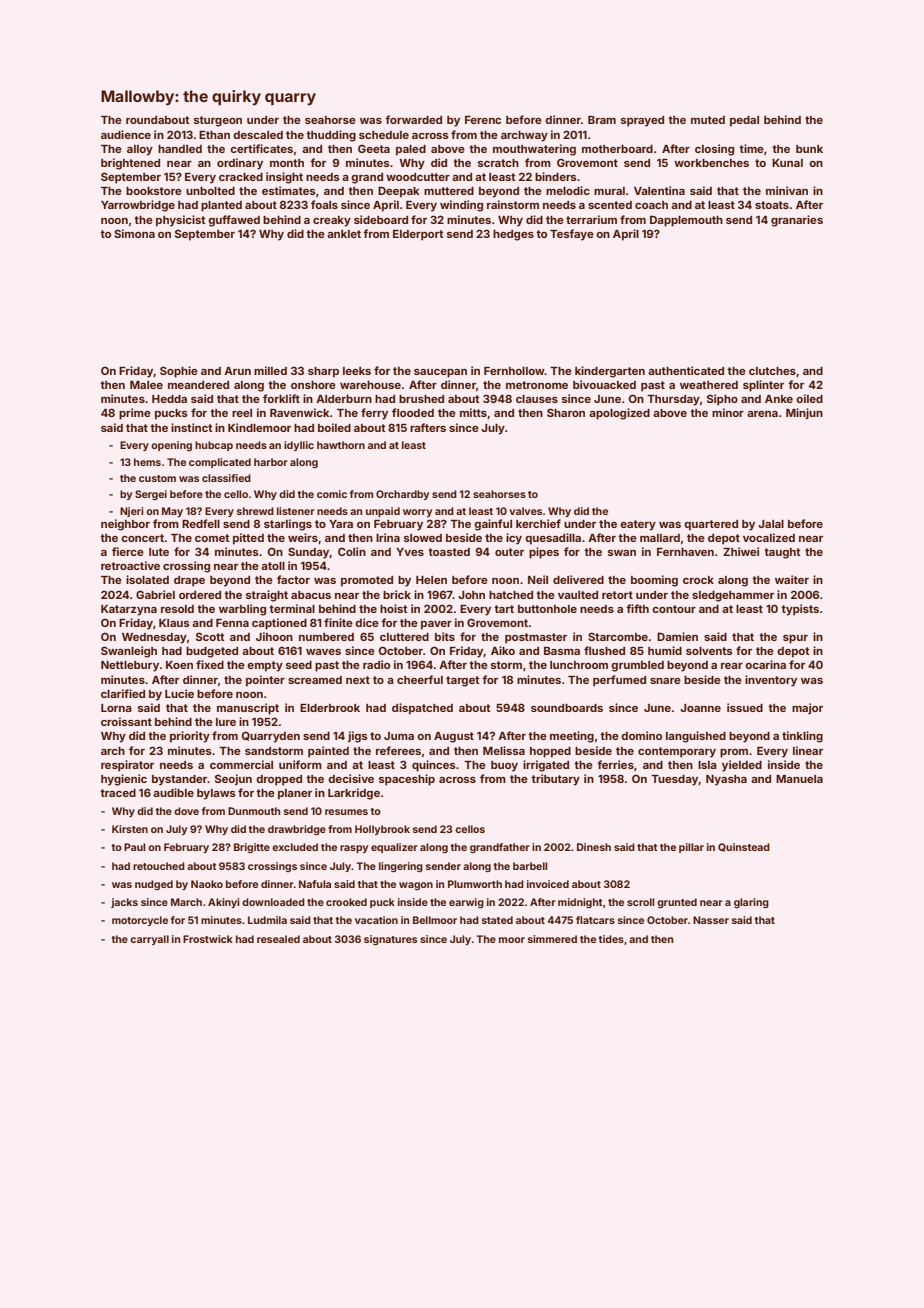 The width and height of the page is (924, 1308). I want to click on guffawed, so click(234, 221).
